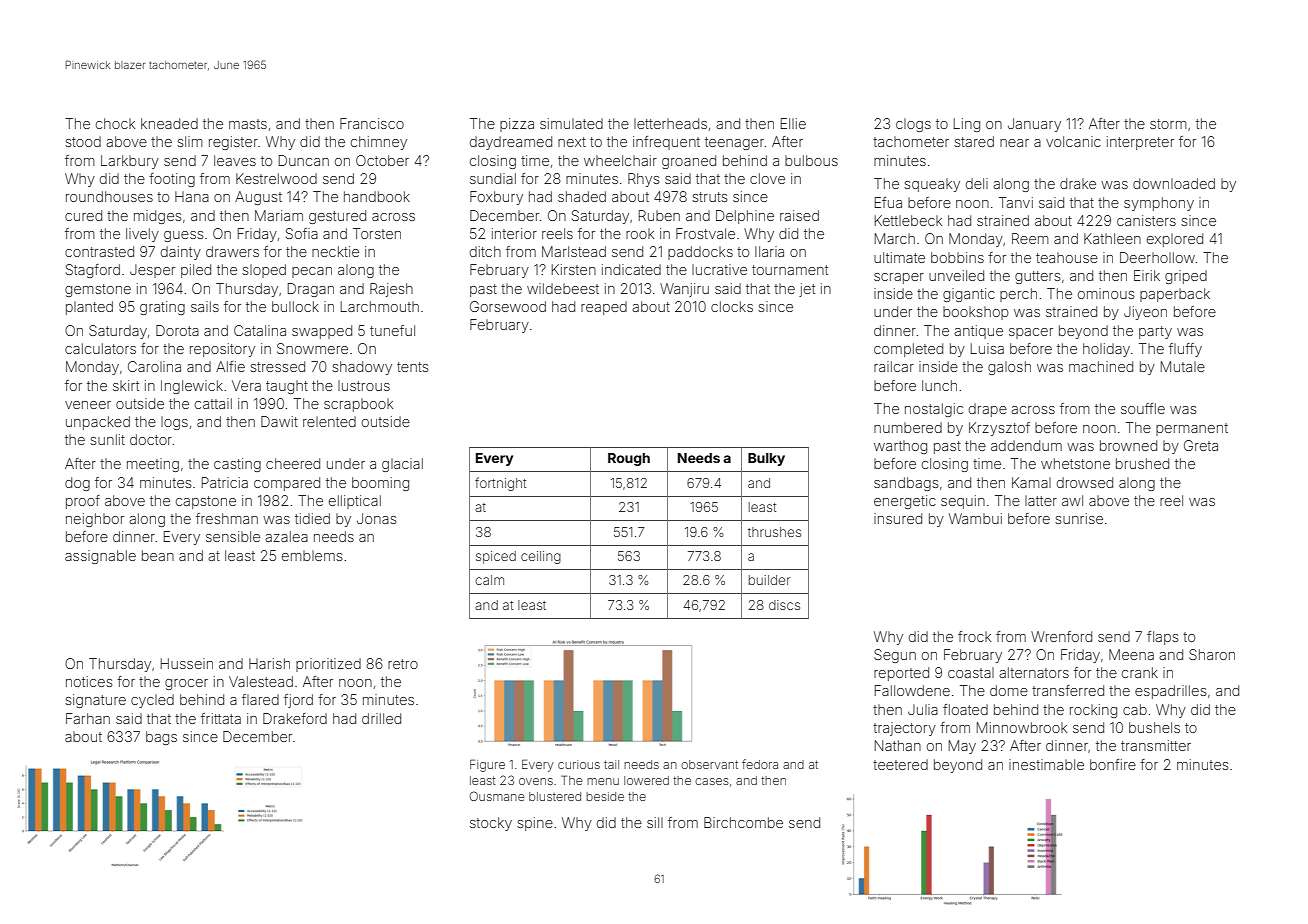  Describe the element at coordinates (1113, 764) in the page. I see `bonfire` at that location.
